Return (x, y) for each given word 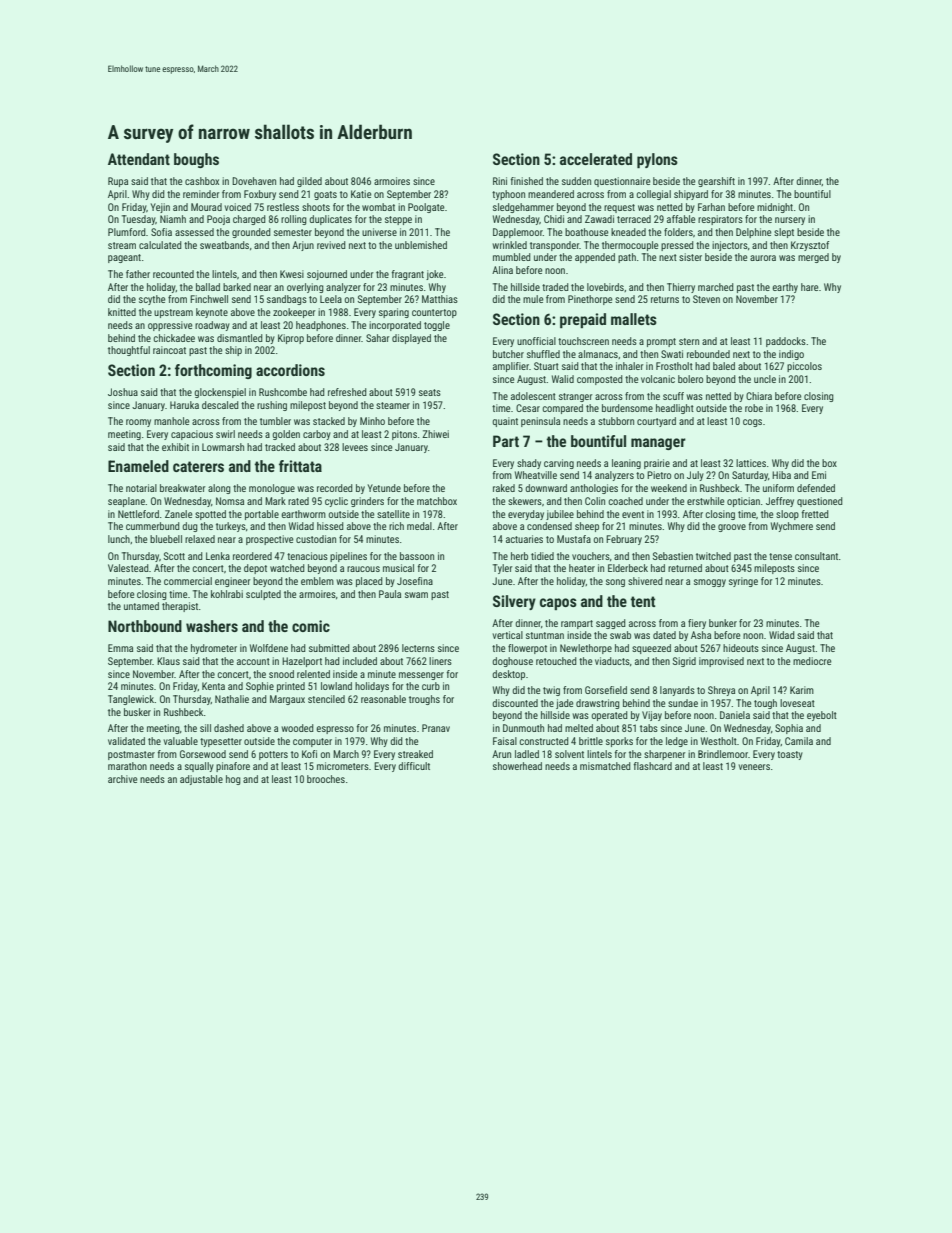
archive (122, 779)
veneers (754, 767)
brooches (326, 779)
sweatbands (224, 245)
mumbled (512, 257)
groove (732, 528)
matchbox (437, 501)
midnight (775, 208)
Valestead (128, 568)
